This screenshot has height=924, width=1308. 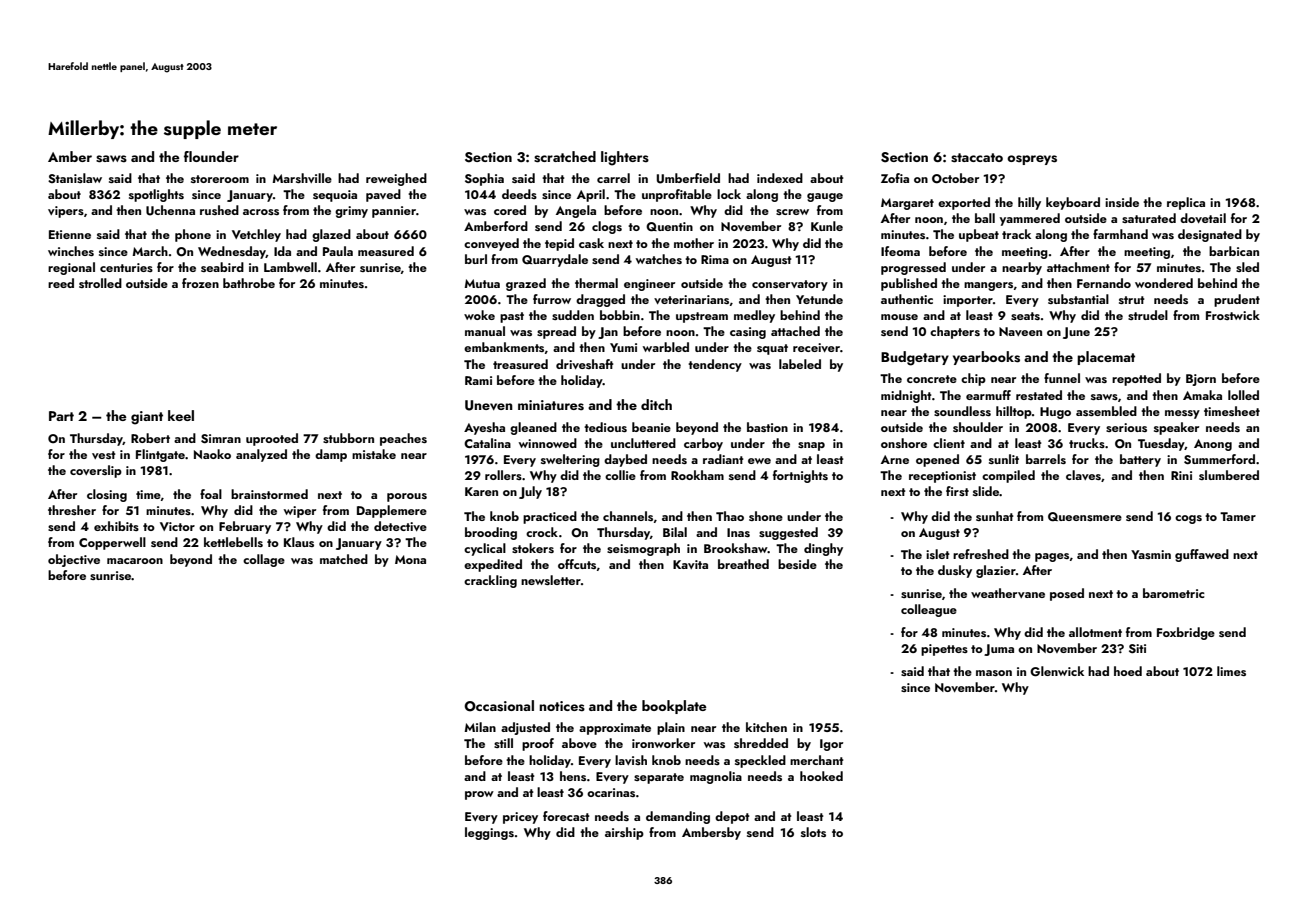 What do you see at coordinates (302, 178) in the screenshot?
I see `Marshville` at bounding box center [302, 178].
